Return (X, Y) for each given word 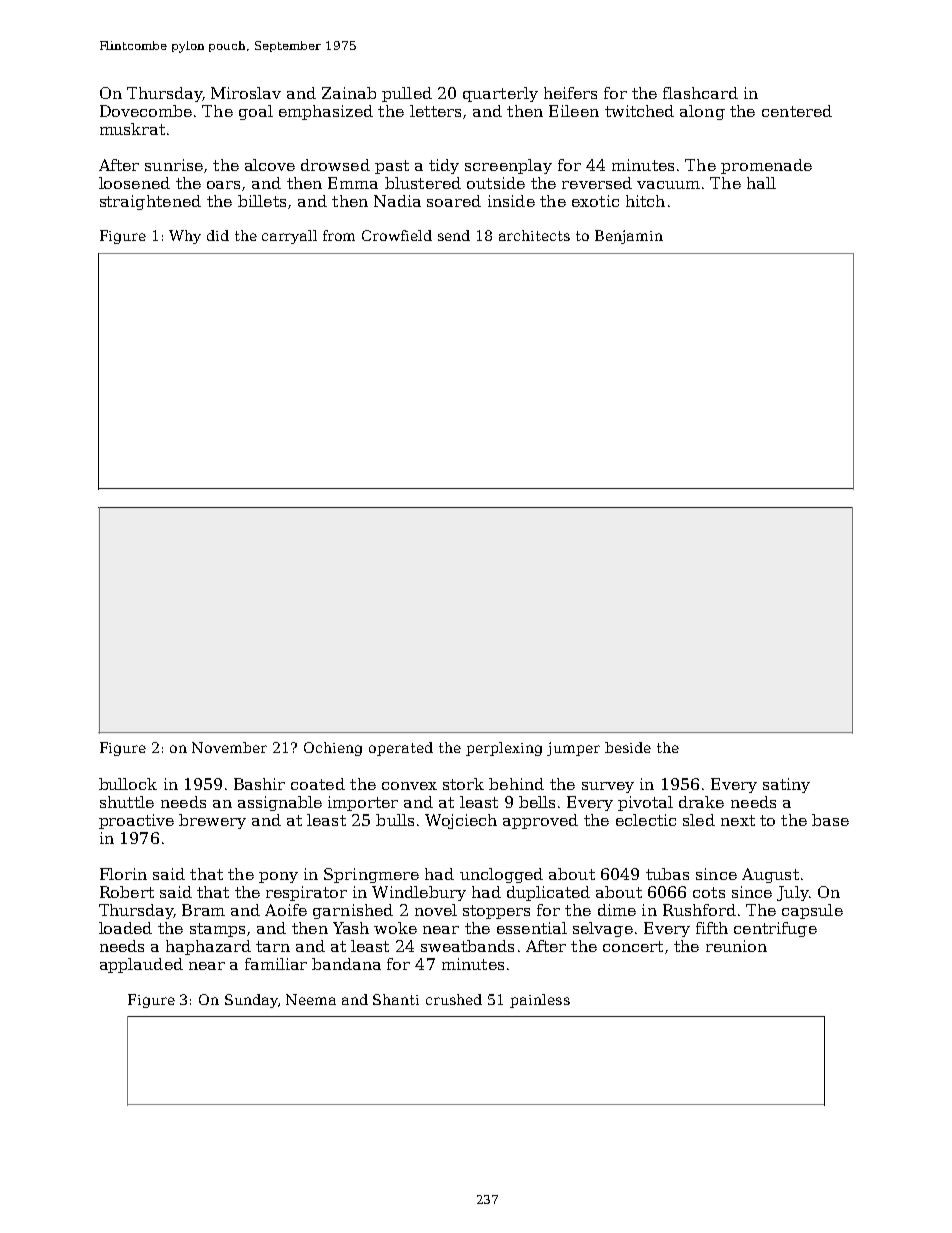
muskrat (132, 129)
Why (185, 237)
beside (628, 747)
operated (401, 749)
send (454, 235)
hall (761, 183)
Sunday (251, 1001)
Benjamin (629, 237)
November (229, 747)
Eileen (574, 111)
